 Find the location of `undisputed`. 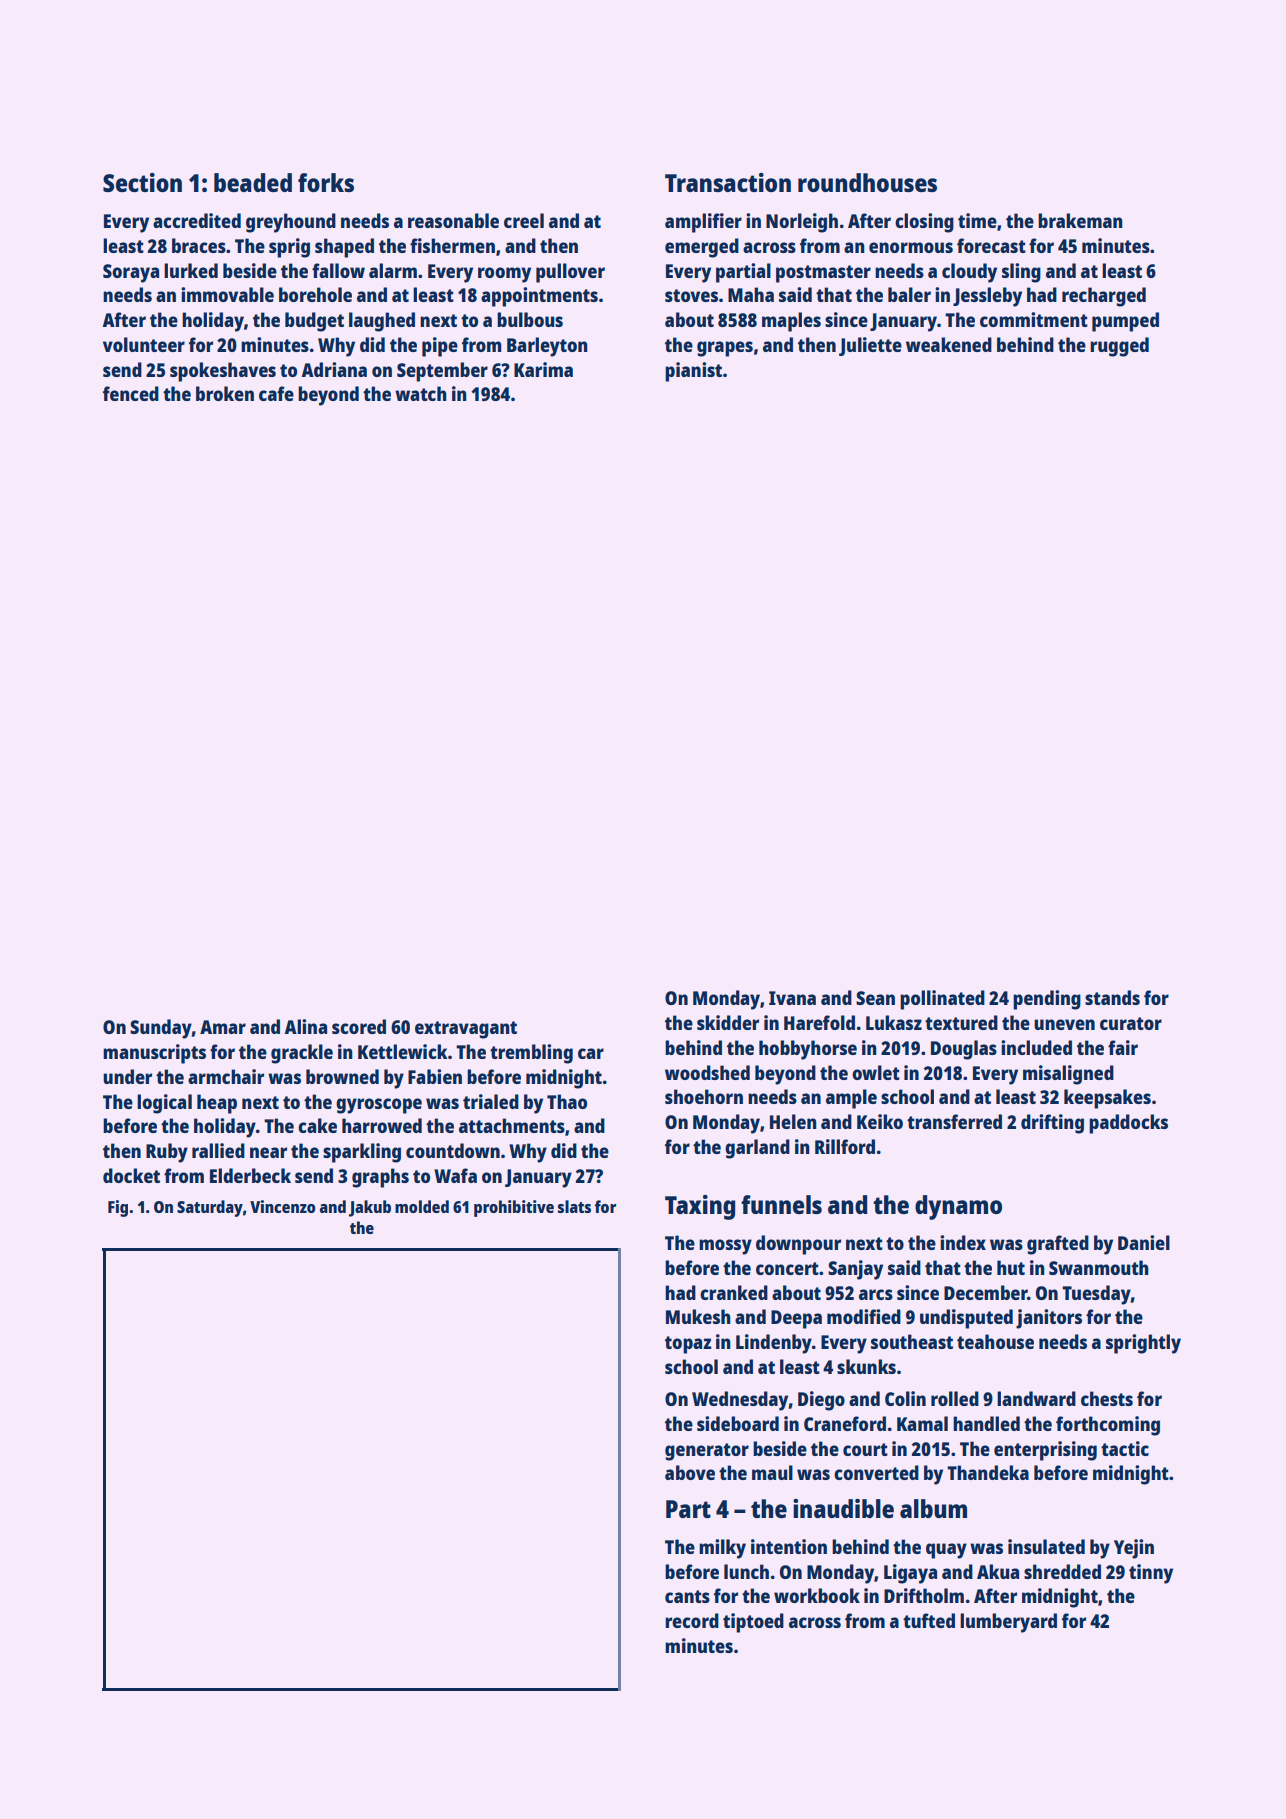

undisputed is located at coordinates (966, 1319).
